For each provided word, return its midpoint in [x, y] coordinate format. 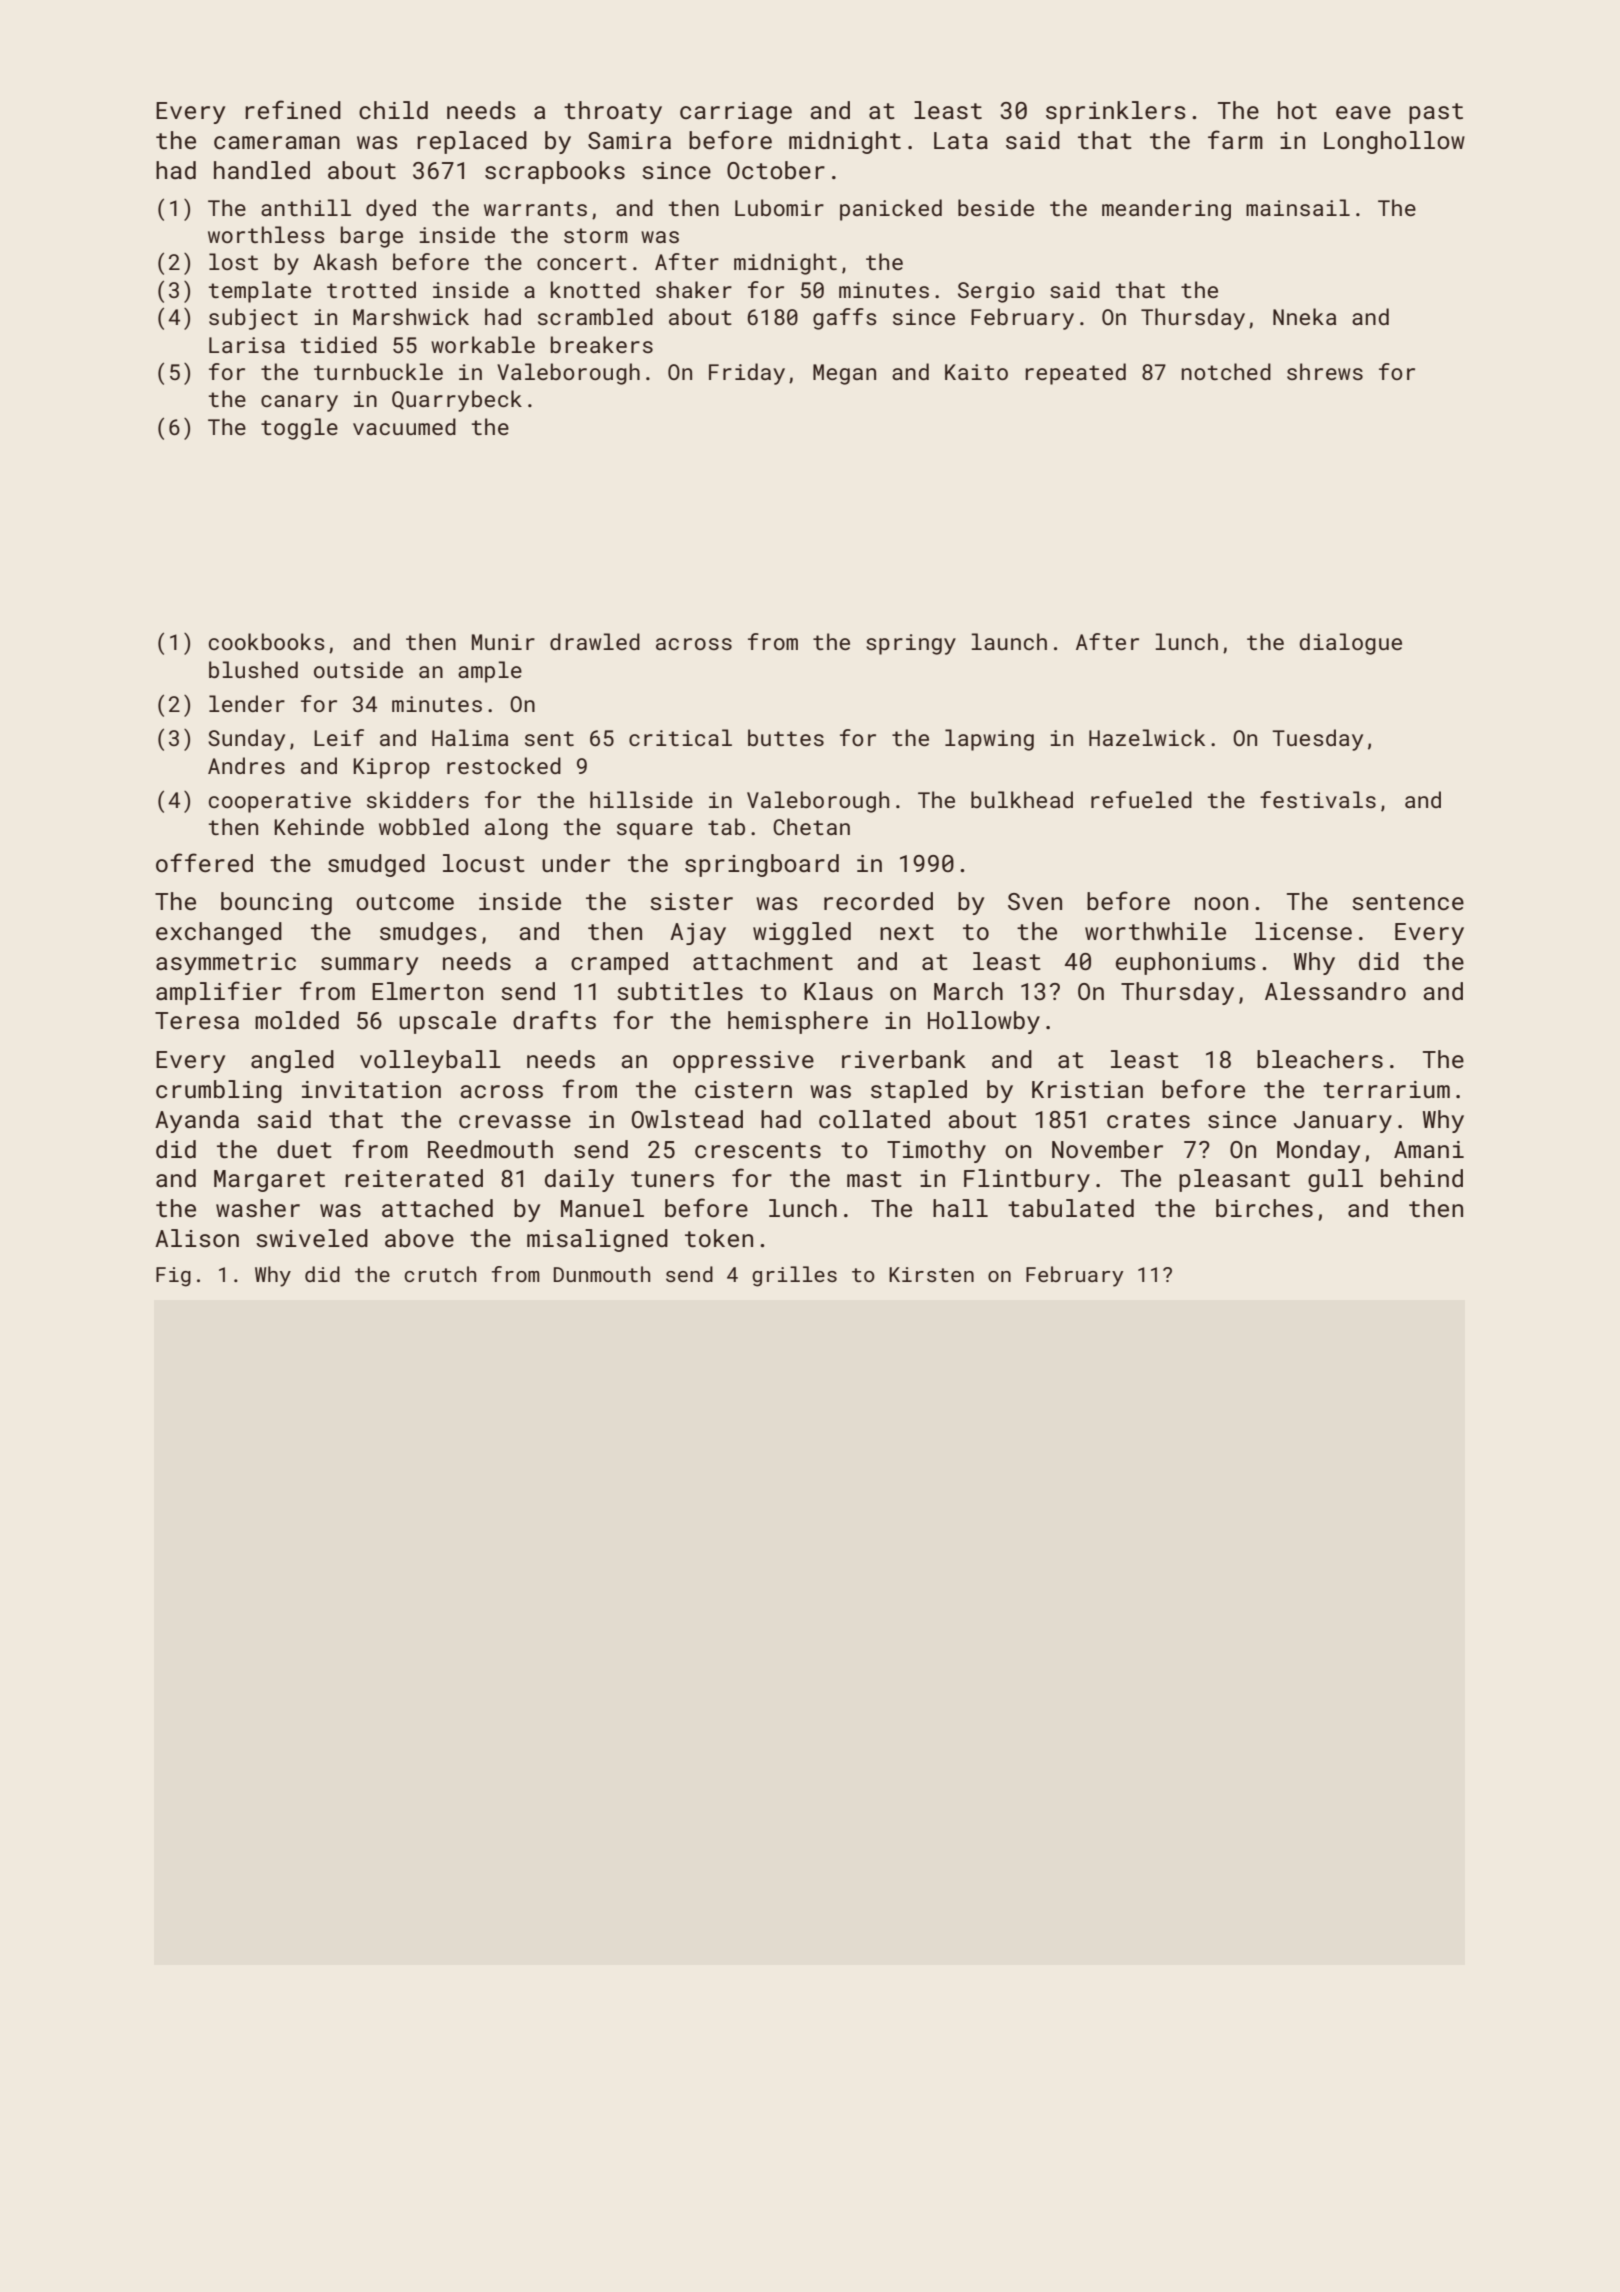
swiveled [312, 1238]
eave [1363, 112]
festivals [1318, 799]
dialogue [1350, 644]
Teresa [197, 1020]
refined [293, 109]
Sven [1035, 901]
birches [1264, 1208]
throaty [613, 112]
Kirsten [931, 1274]
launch [1009, 641]
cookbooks [267, 641]
